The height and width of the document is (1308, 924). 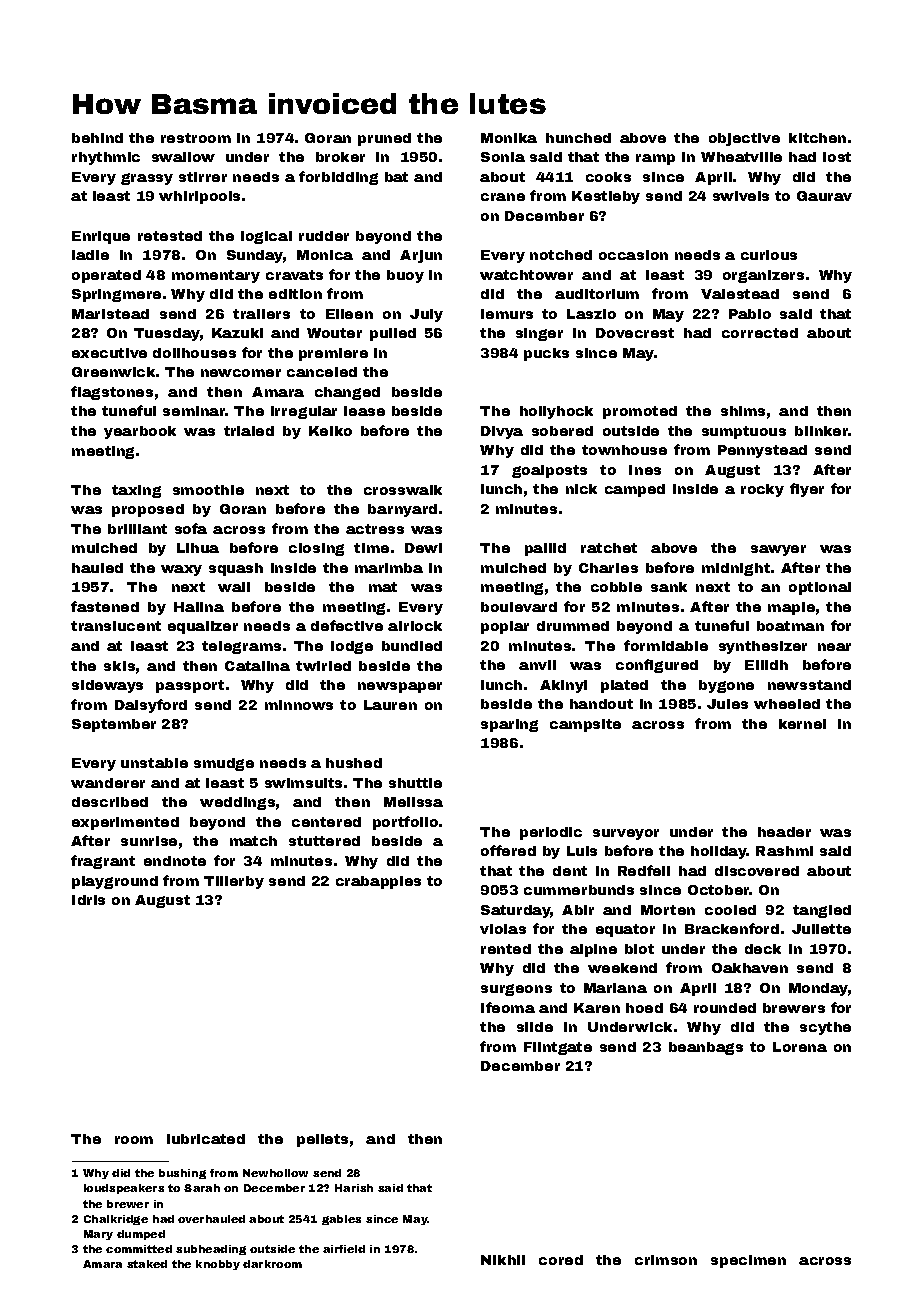 What do you see at coordinates (748, 1261) in the document?
I see `specimen` at bounding box center [748, 1261].
